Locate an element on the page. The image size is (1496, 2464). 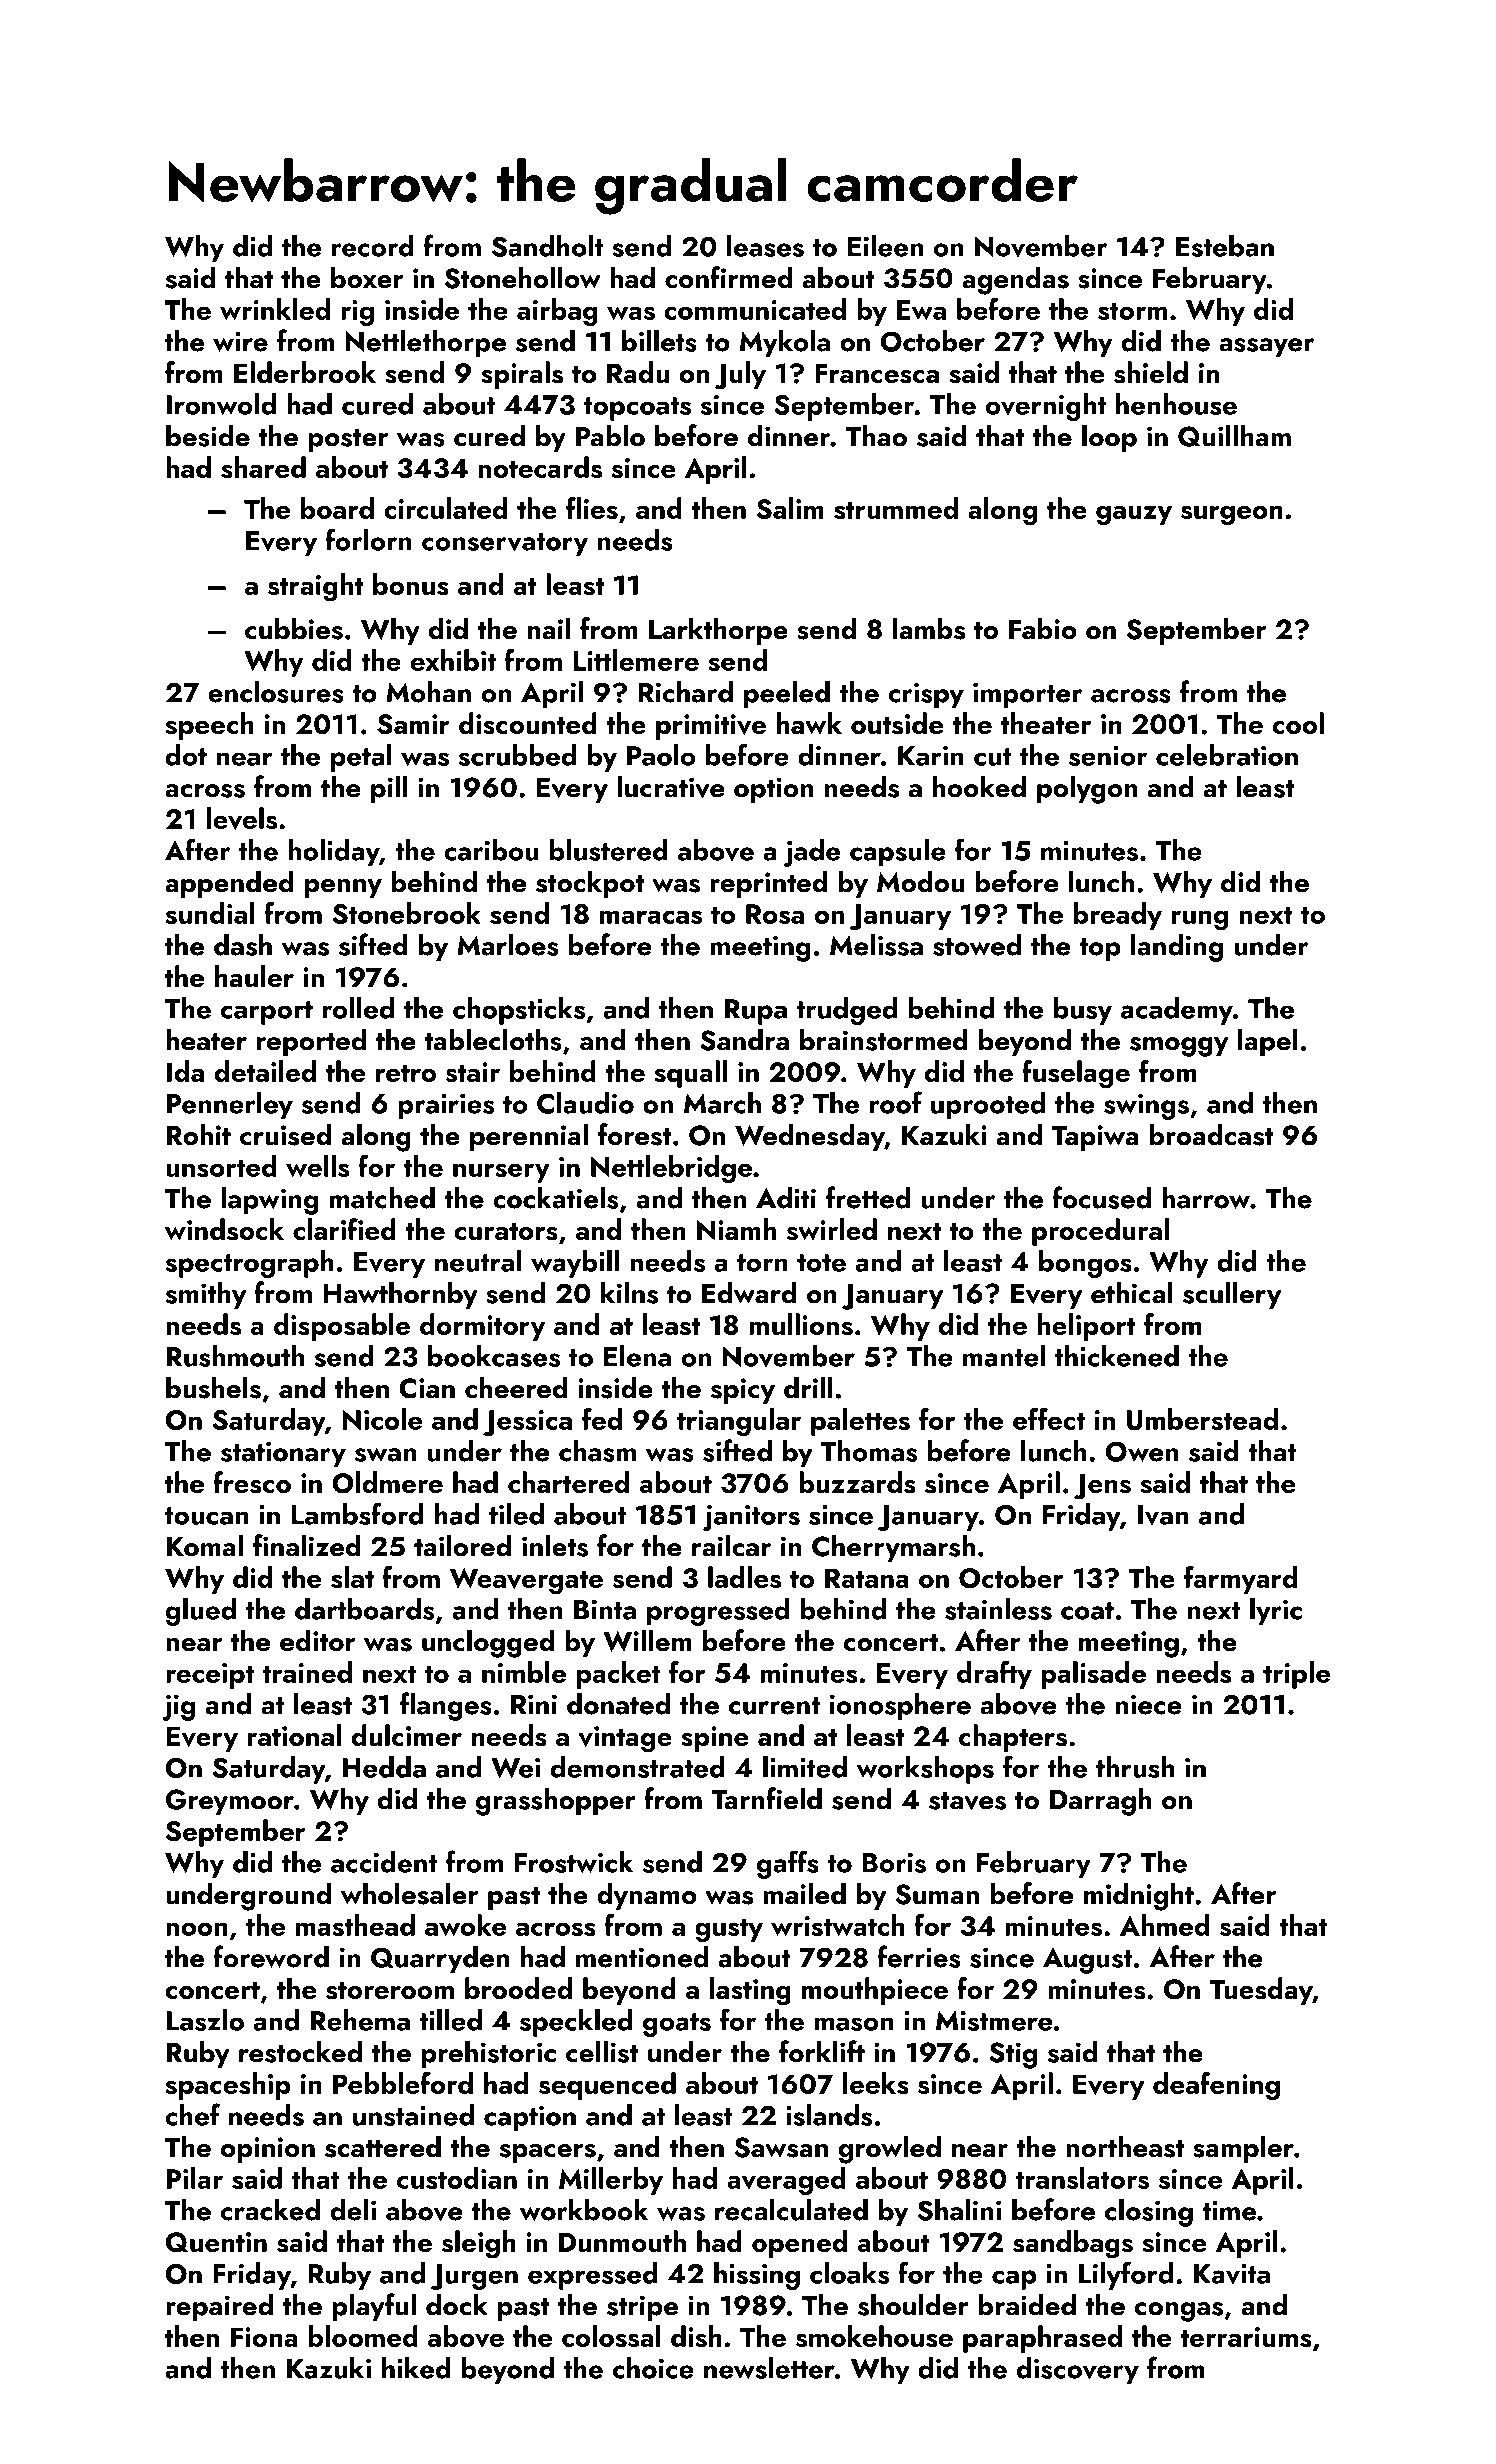
record is located at coordinates (373, 246).
